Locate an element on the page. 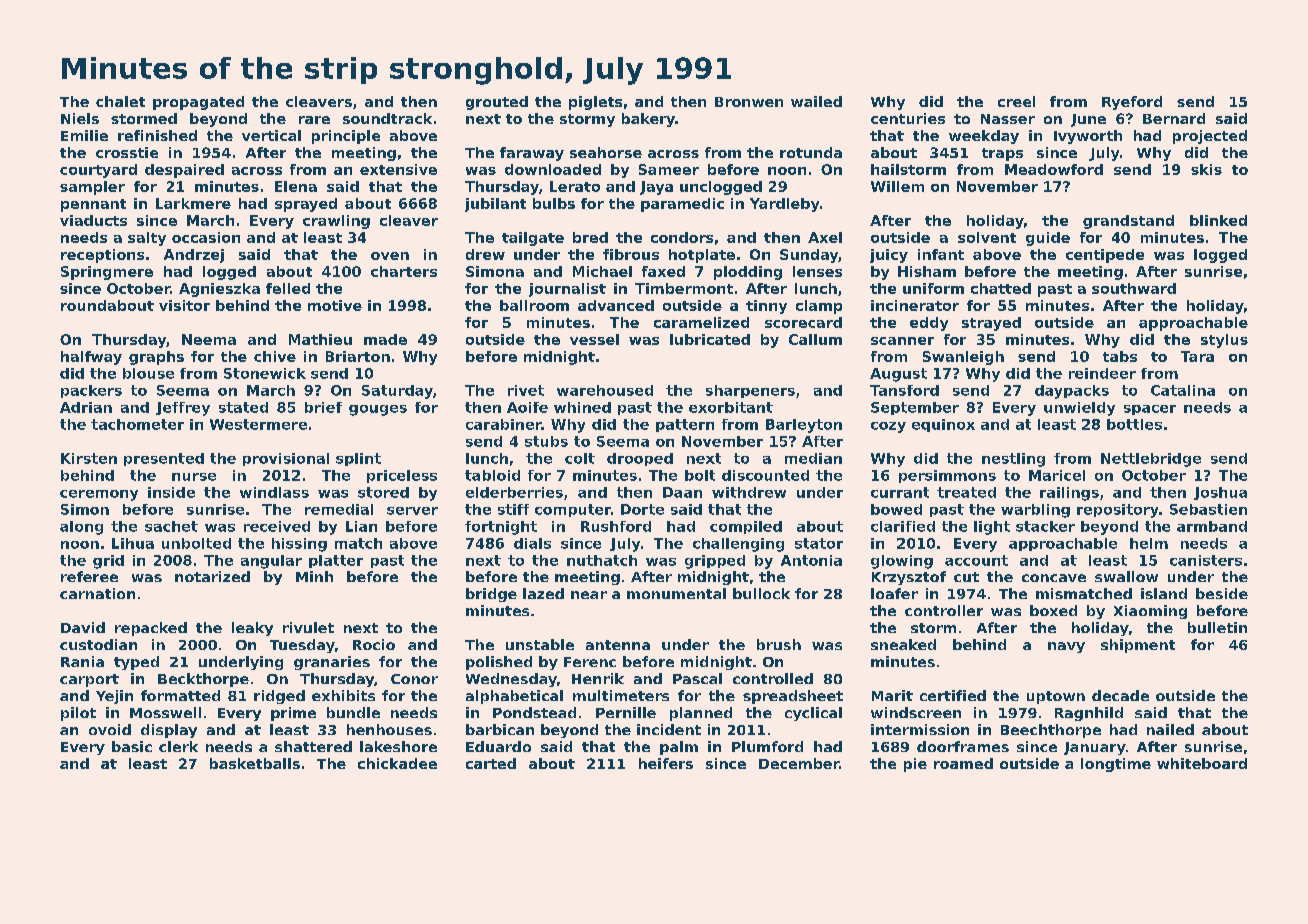 The width and height of the document is (1308, 924). Ryeford is located at coordinates (1132, 103).
